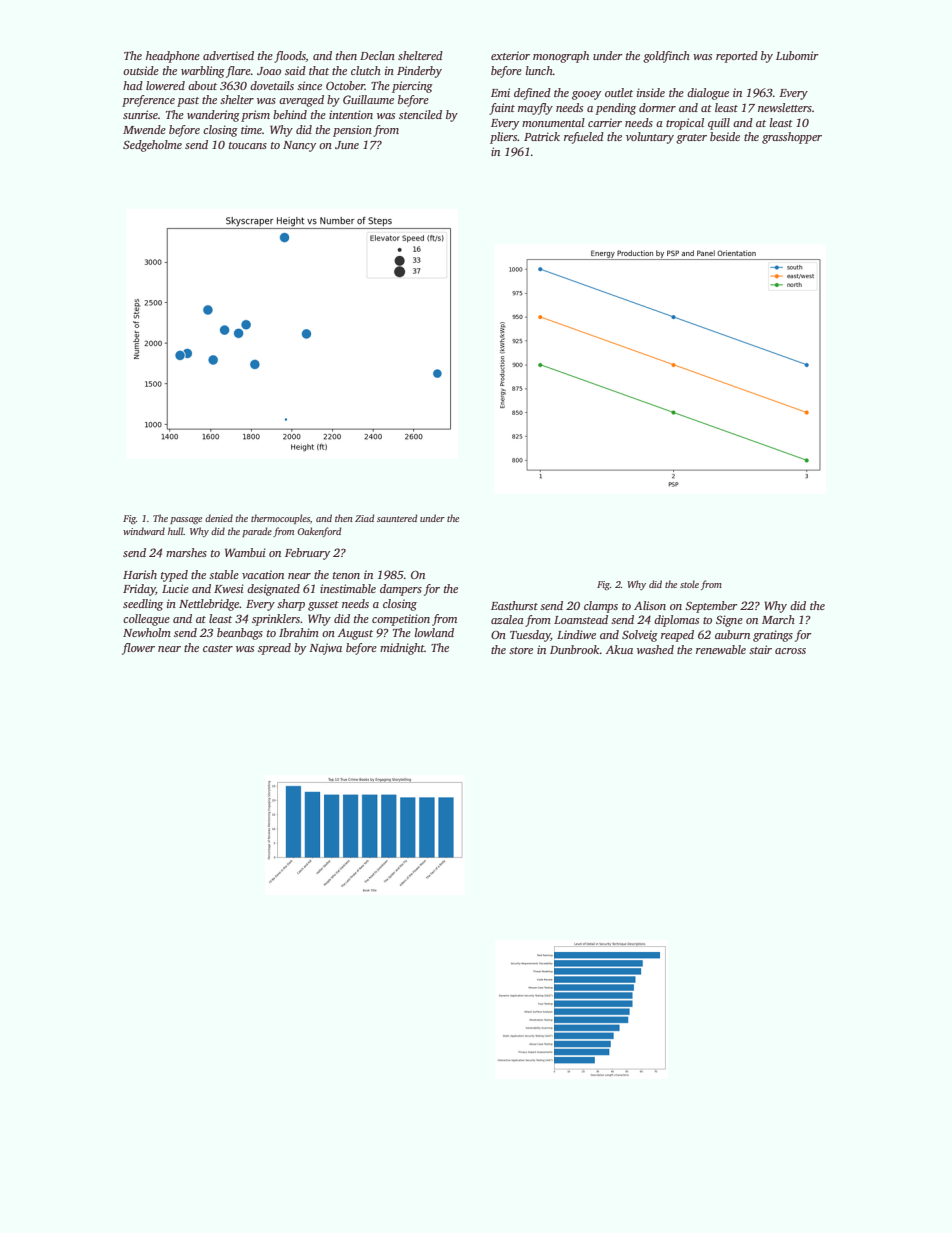  What do you see at coordinates (397, 518) in the screenshot?
I see `sauntered` at bounding box center [397, 518].
